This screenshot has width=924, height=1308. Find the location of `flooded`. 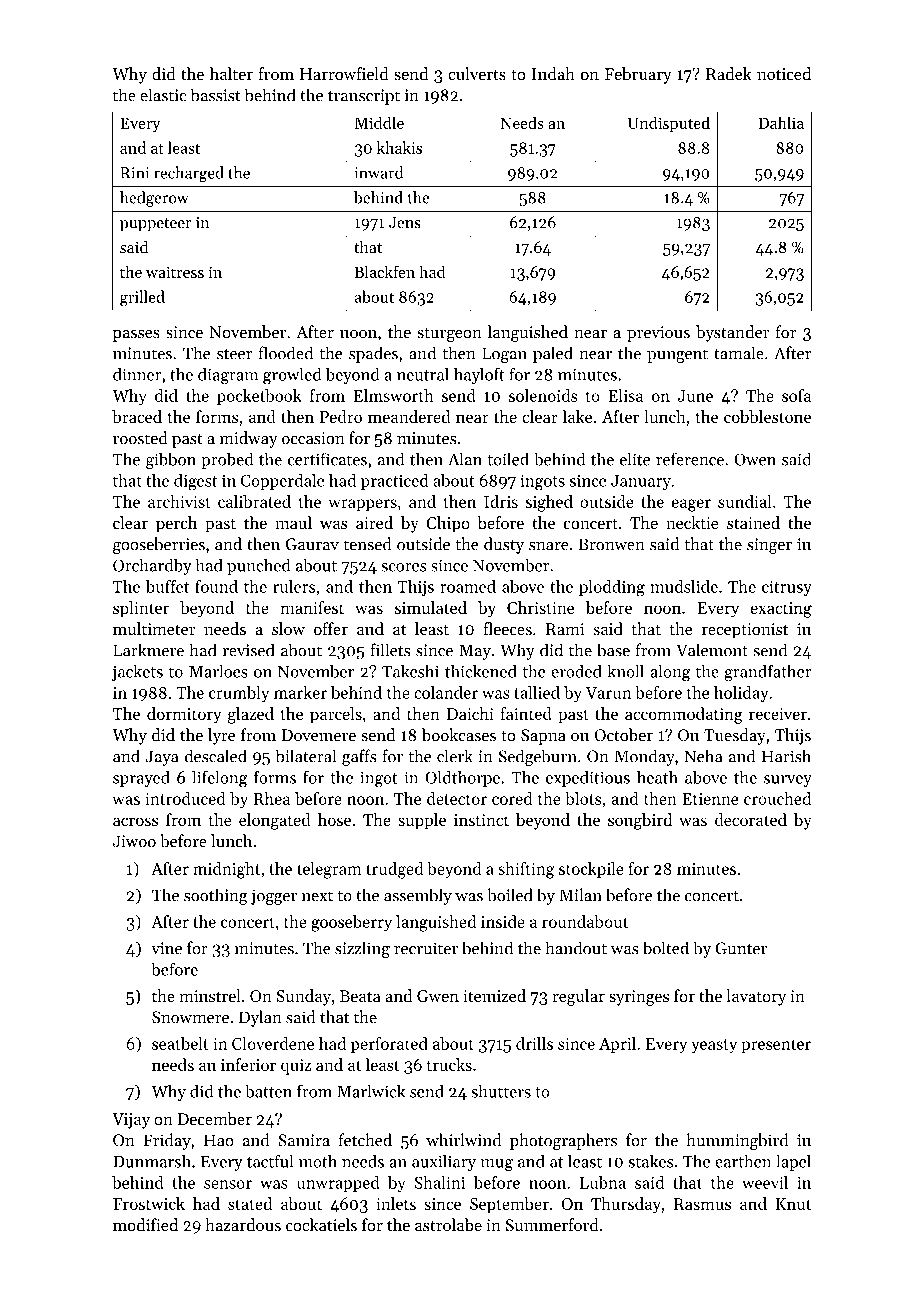

flooded is located at coordinates (286, 353).
